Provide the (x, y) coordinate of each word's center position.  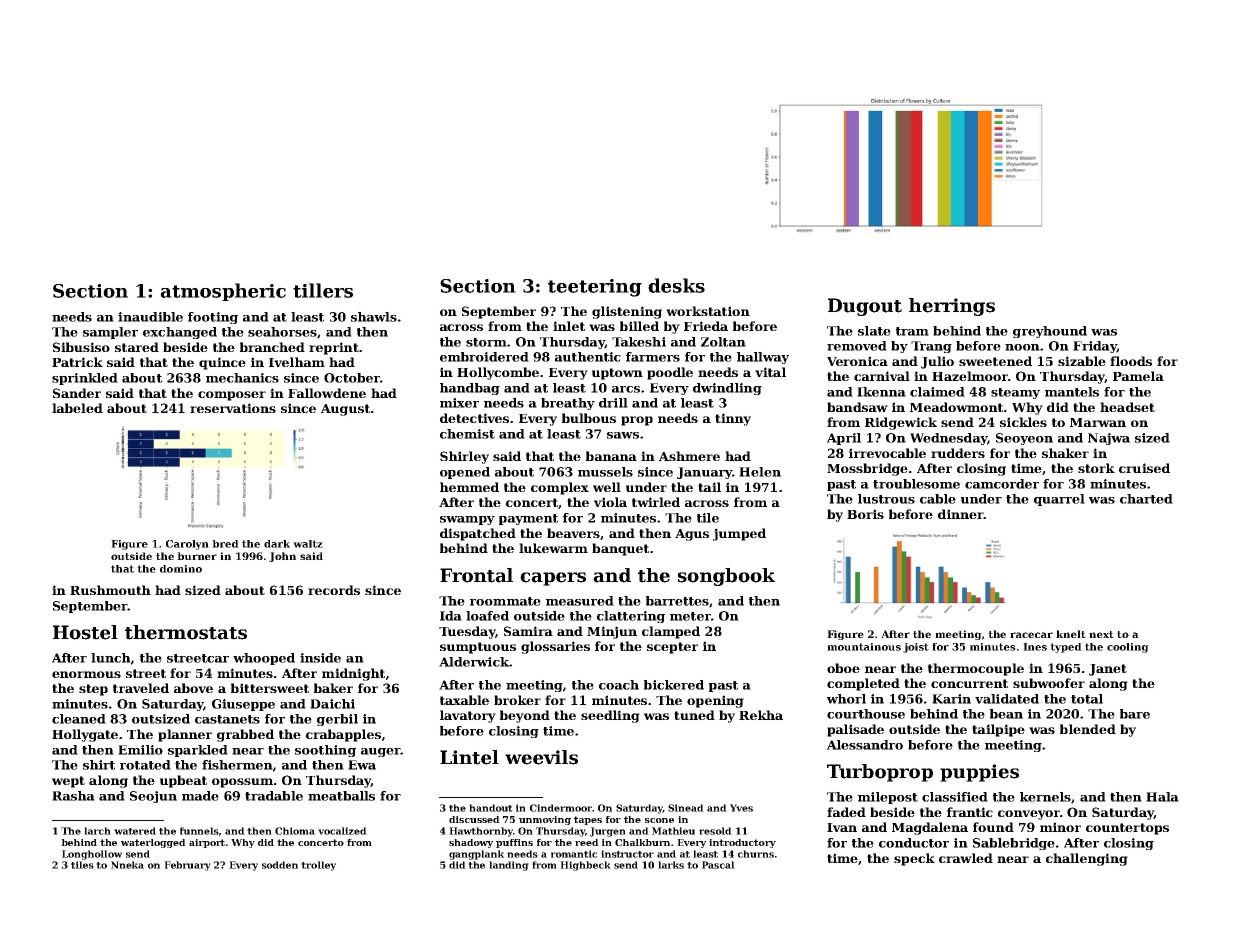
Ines (1035, 647)
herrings (952, 307)
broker (517, 700)
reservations (233, 408)
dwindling (727, 389)
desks (676, 285)
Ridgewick (901, 423)
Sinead (686, 808)
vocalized (342, 831)
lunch (111, 658)
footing (213, 318)
